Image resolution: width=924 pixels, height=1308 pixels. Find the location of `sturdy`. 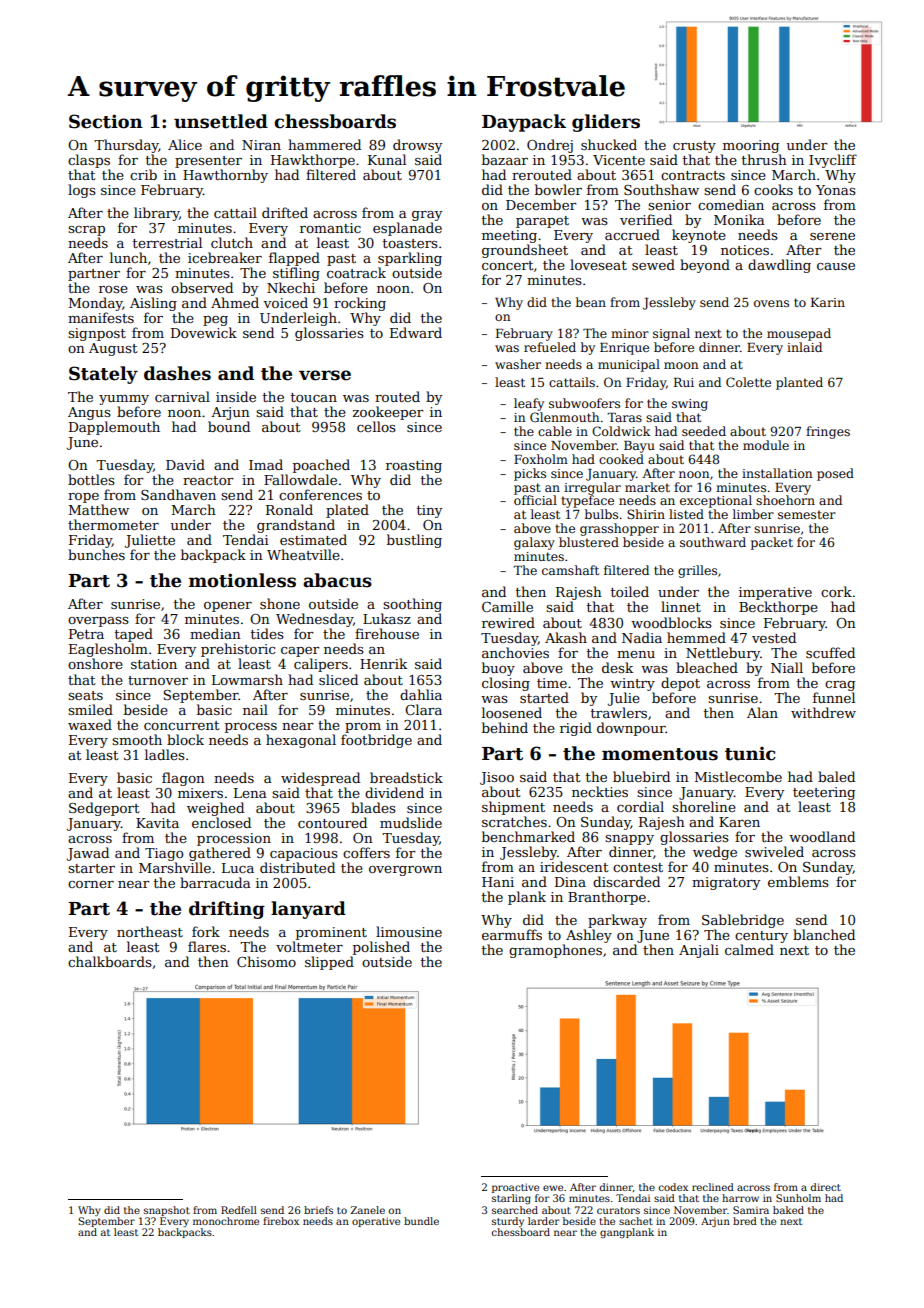

sturdy is located at coordinates (508, 1222).
